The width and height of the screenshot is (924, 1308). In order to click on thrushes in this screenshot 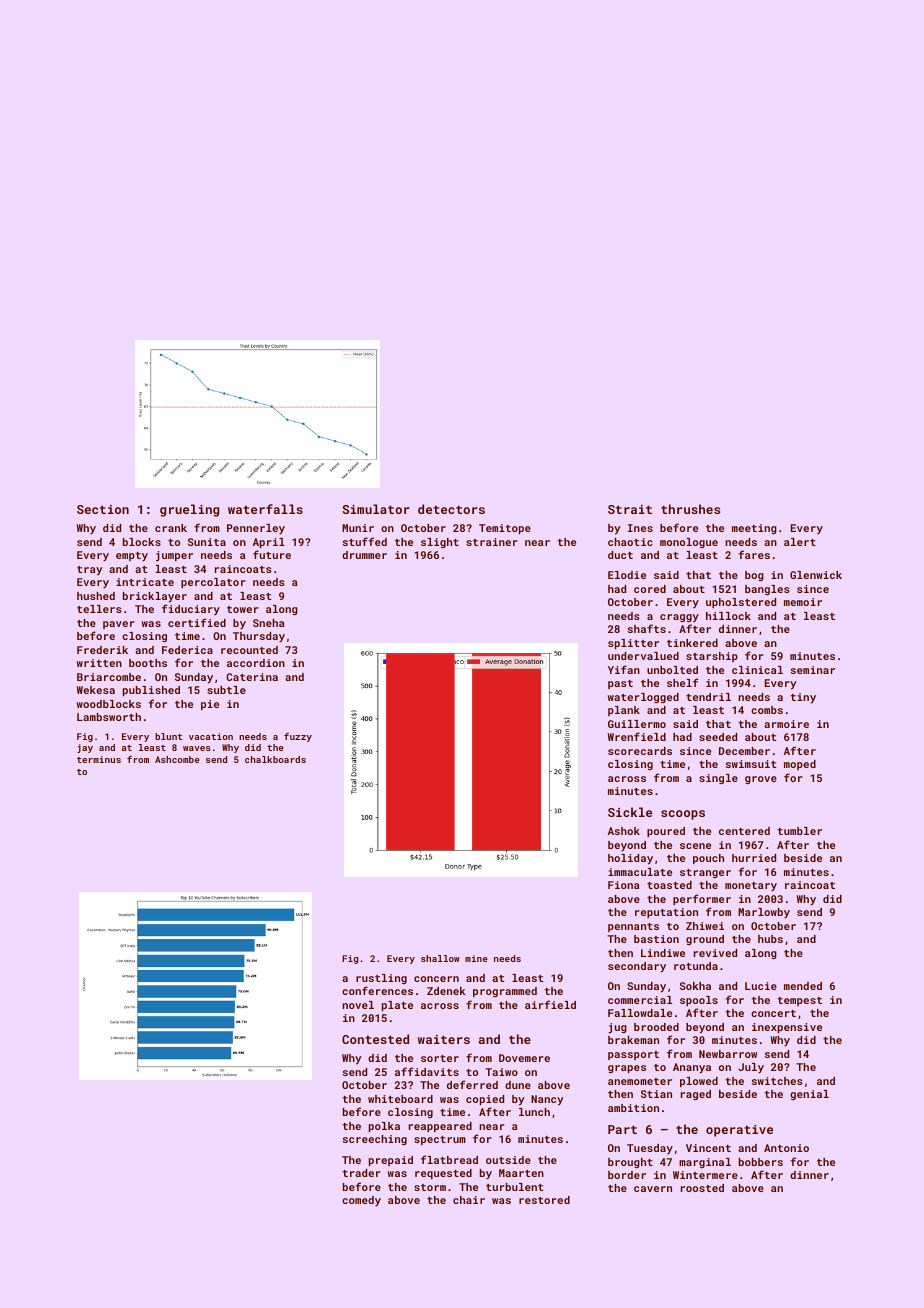, I will do `click(690, 509)`.
